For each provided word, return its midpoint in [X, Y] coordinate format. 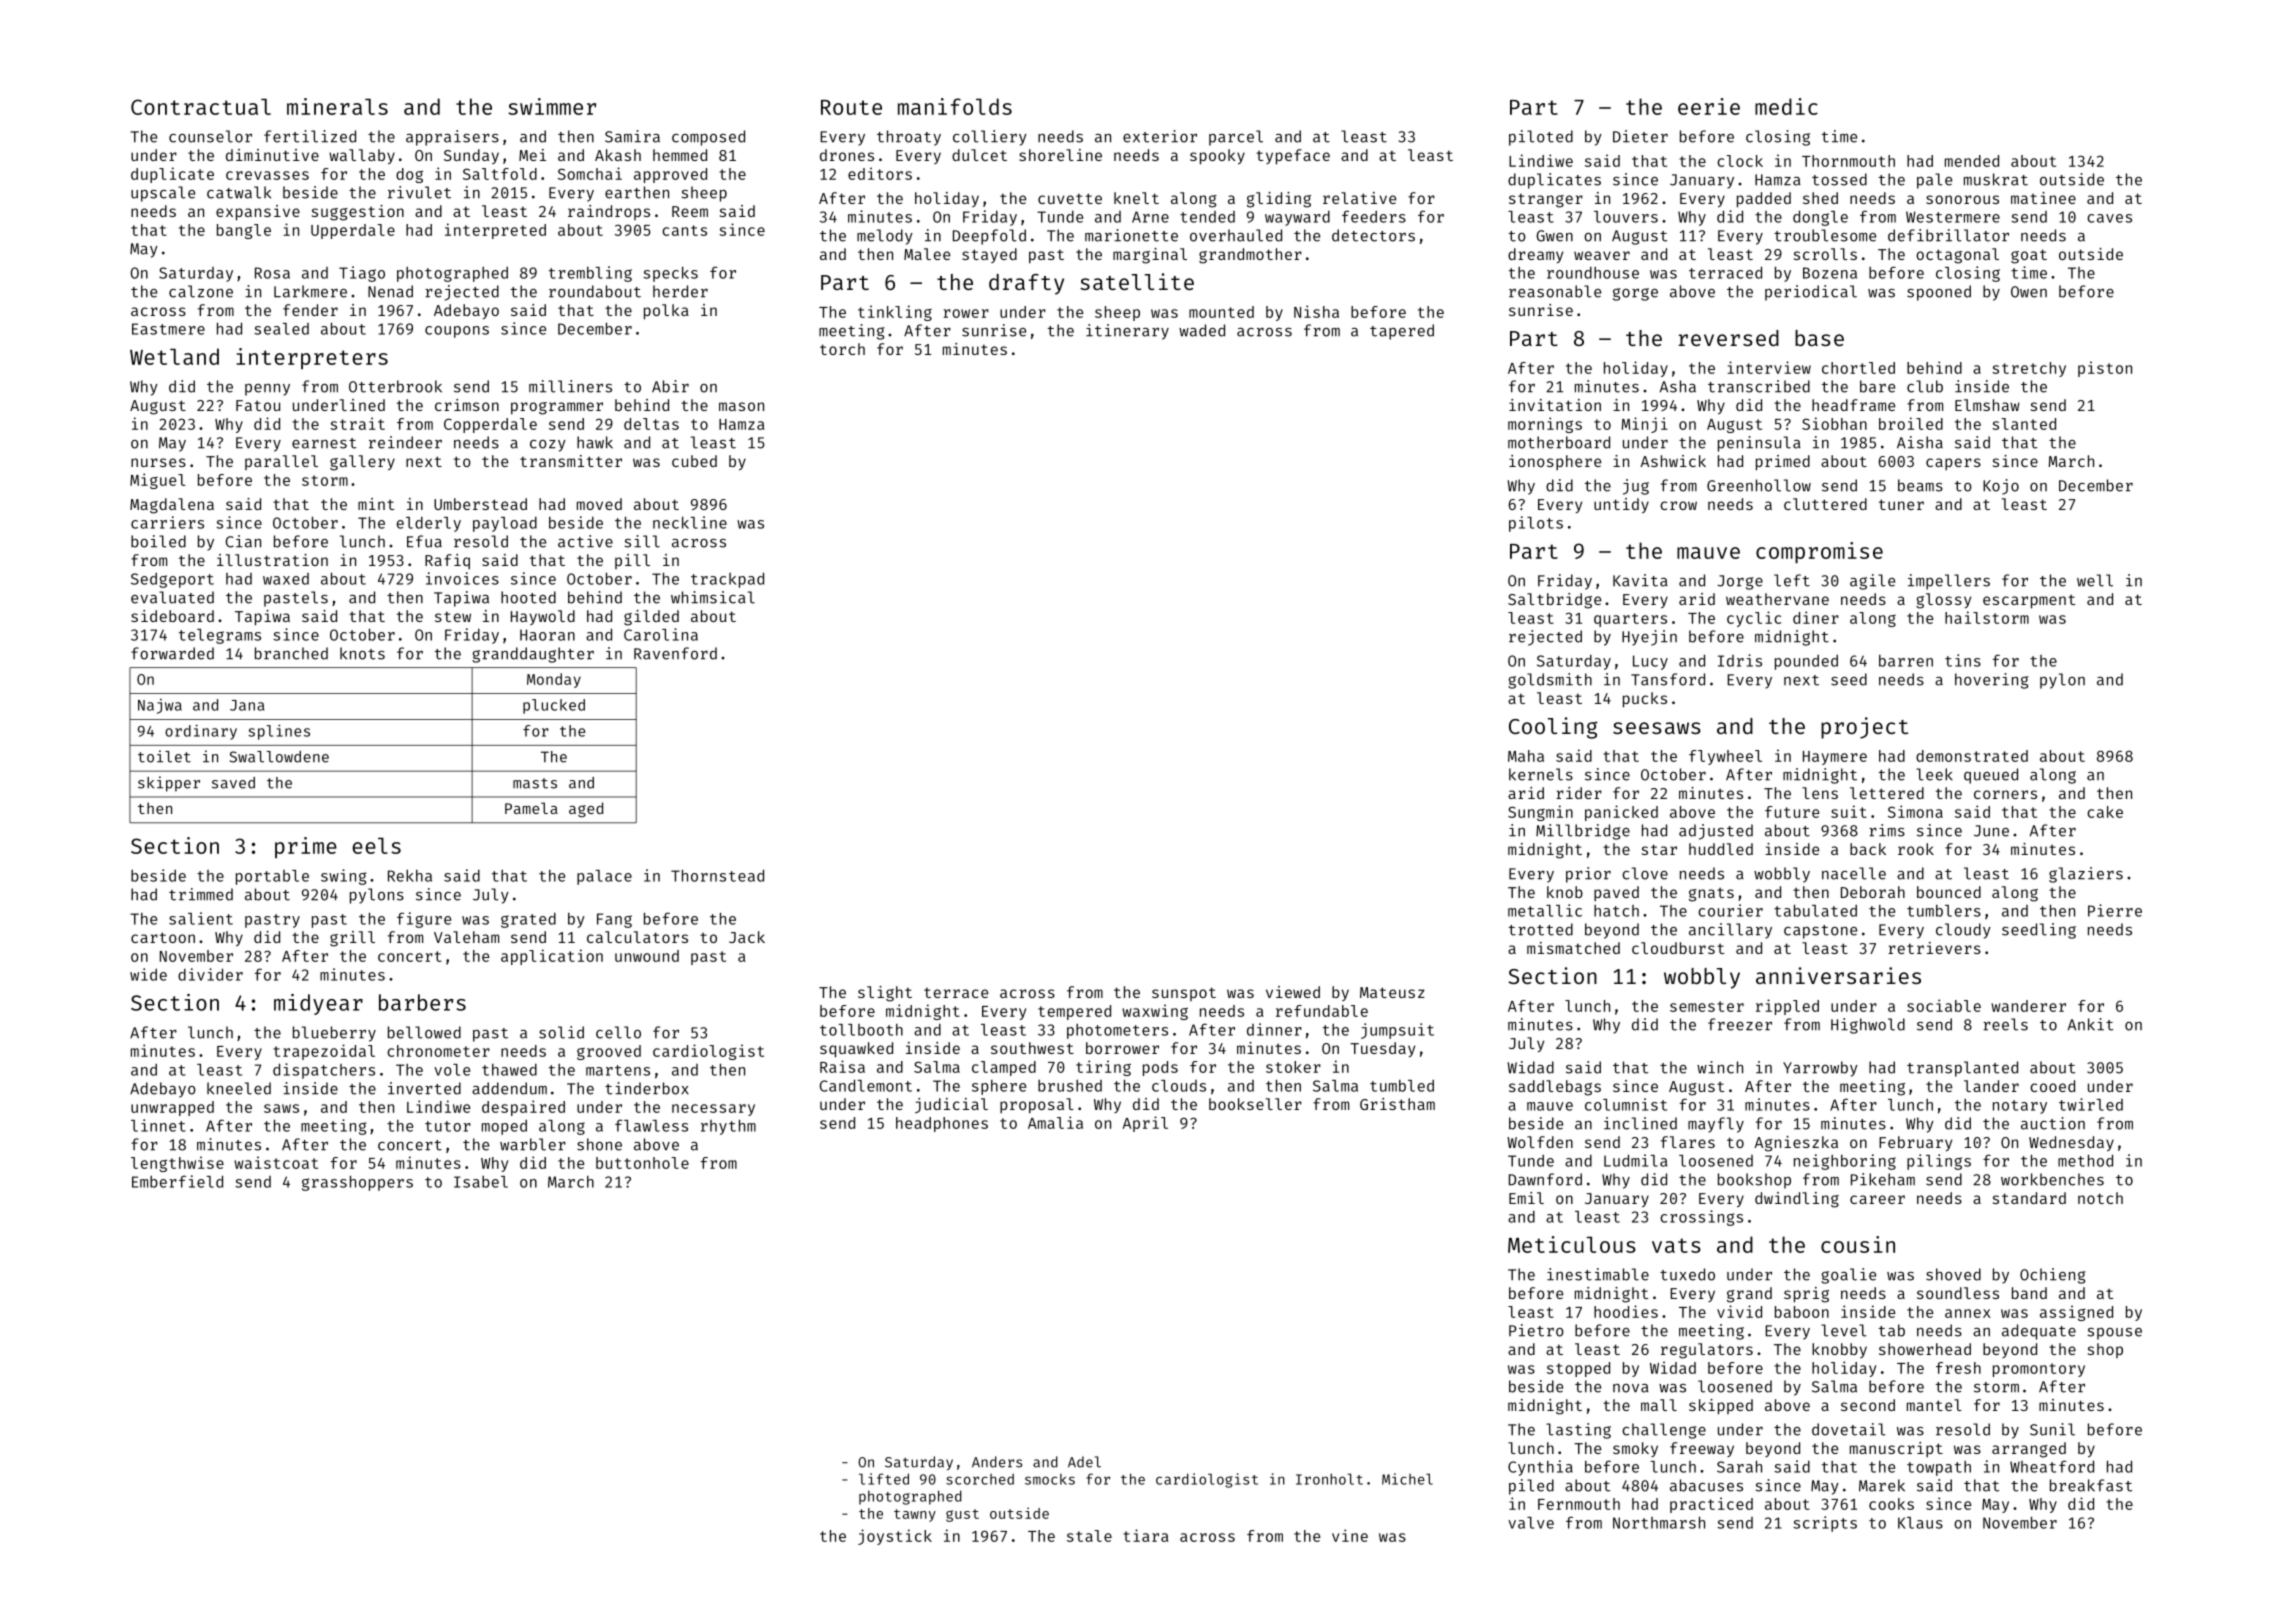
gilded [651, 618]
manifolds [955, 106]
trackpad [727, 580]
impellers [1949, 582]
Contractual [201, 106]
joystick [895, 1537]
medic [1786, 106]
